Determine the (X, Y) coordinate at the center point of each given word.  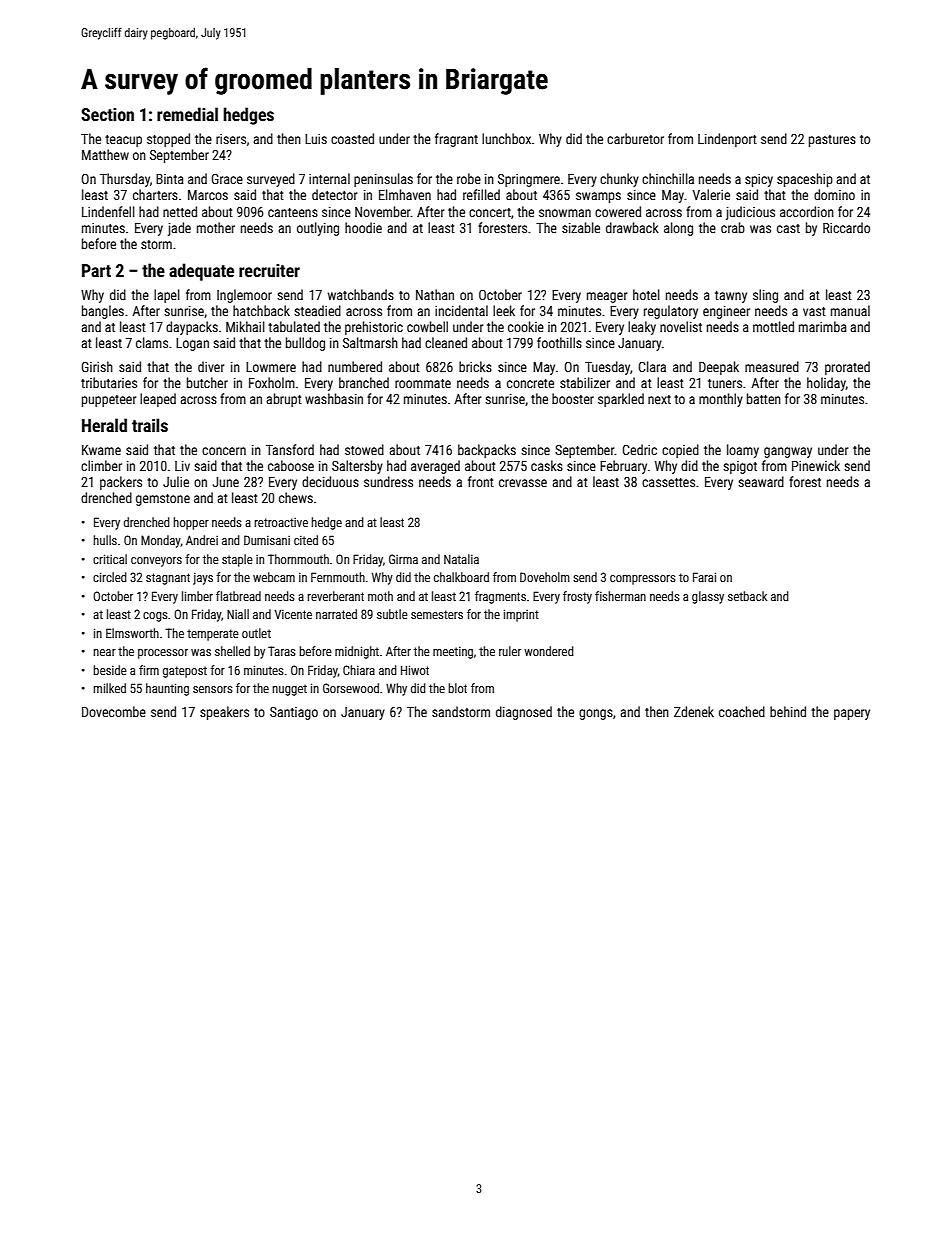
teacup (123, 141)
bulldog (305, 344)
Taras (282, 651)
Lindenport (727, 140)
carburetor (635, 138)
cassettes (668, 482)
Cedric (640, 449)
